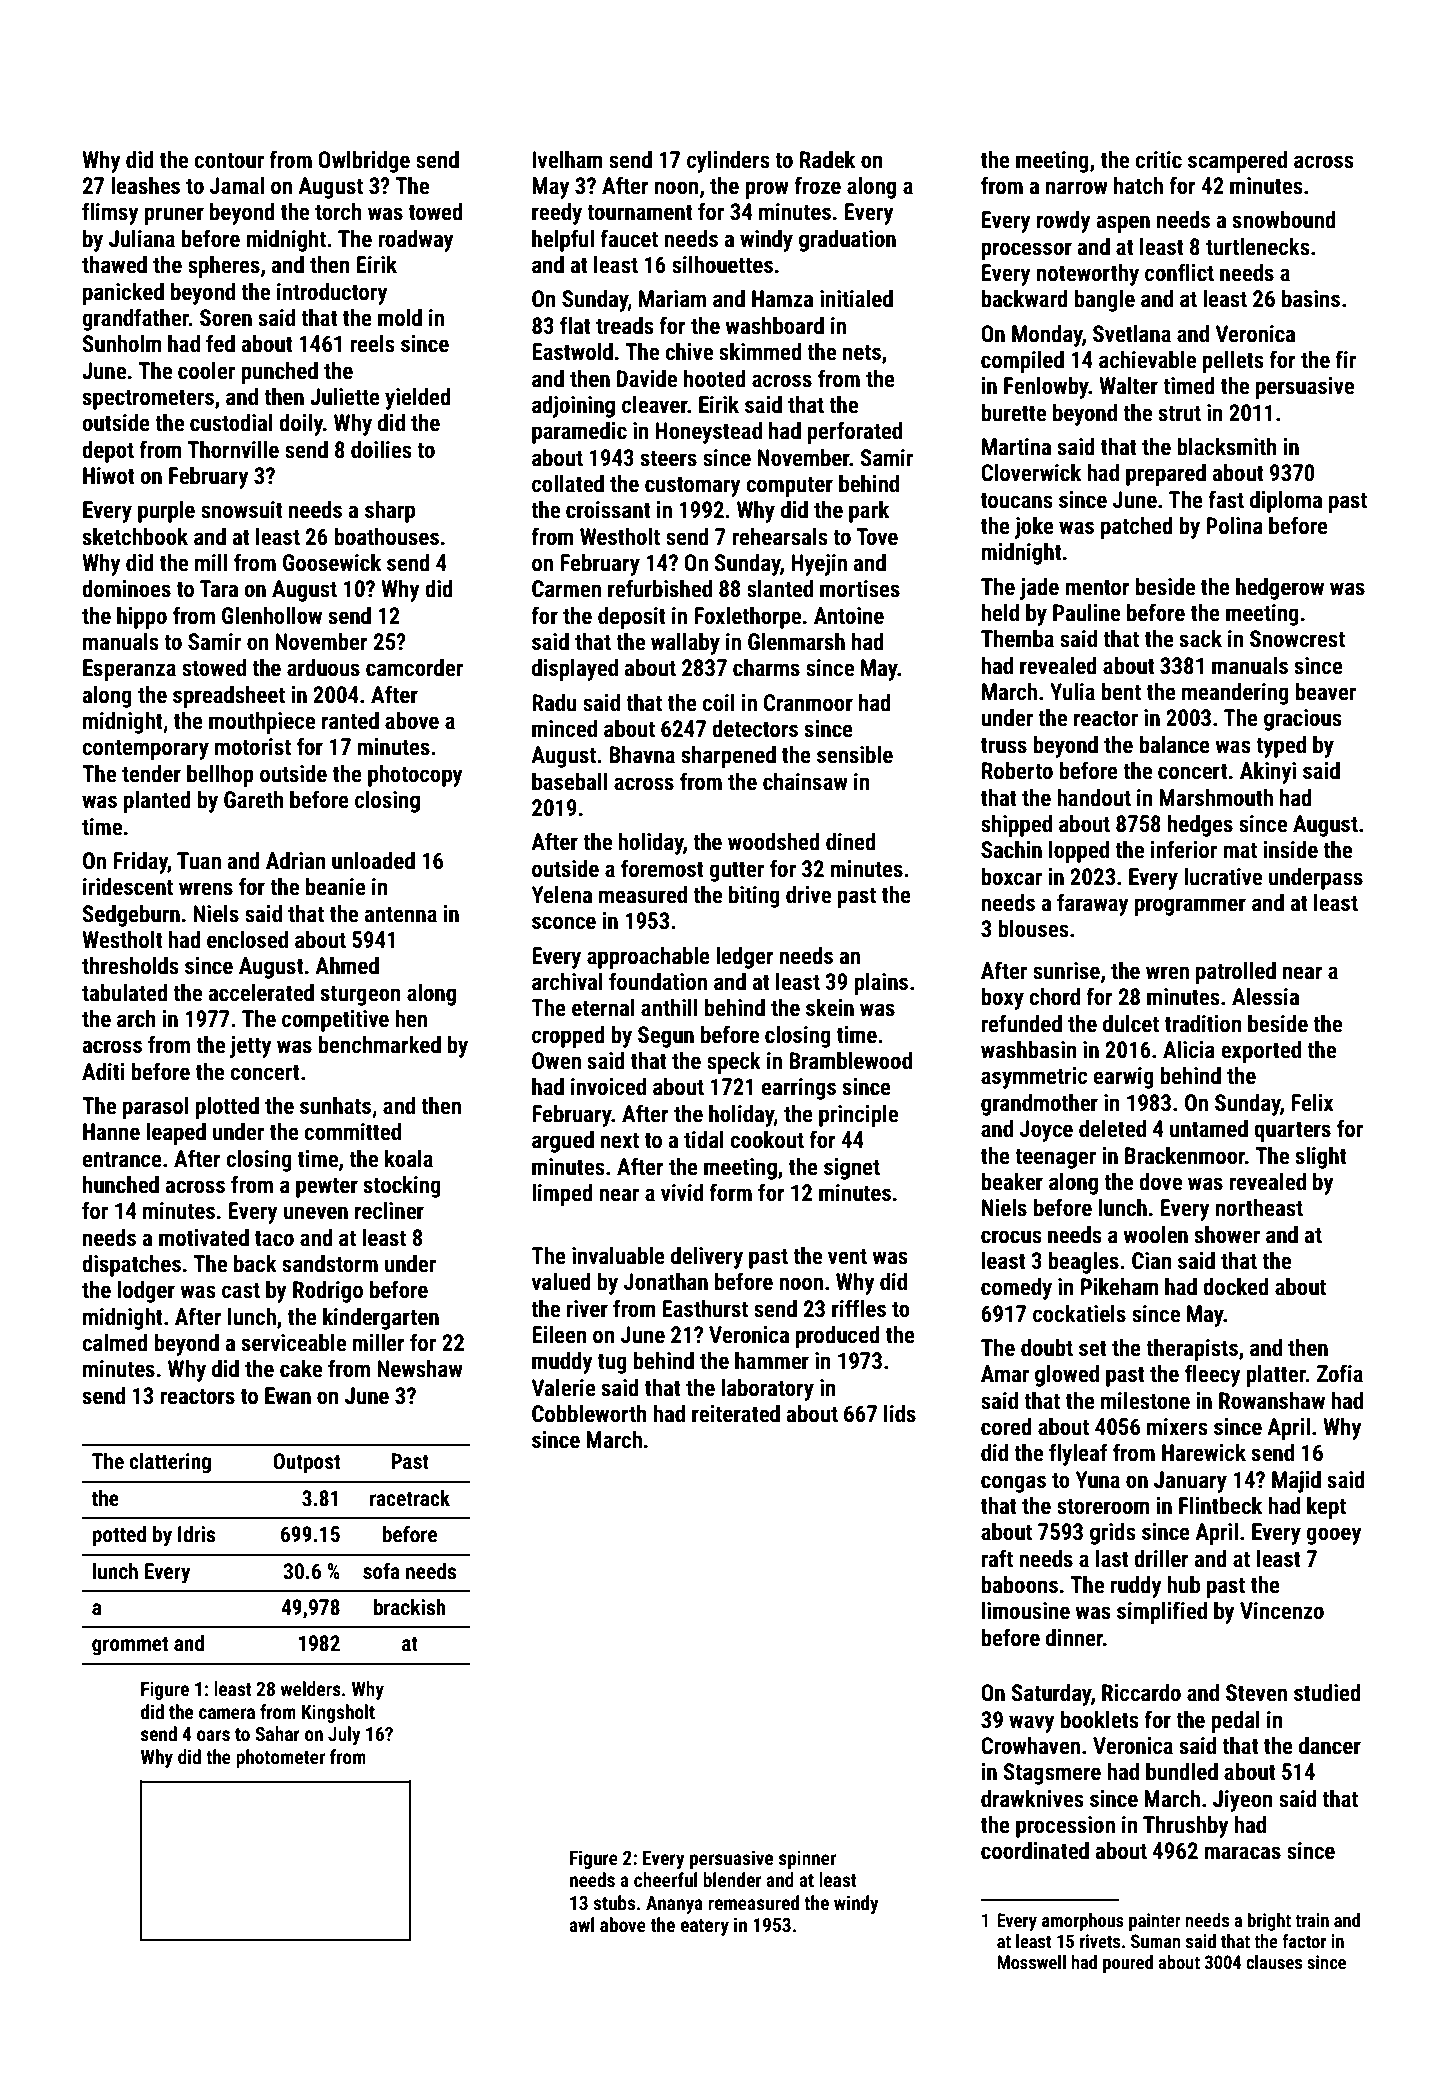 The height and width of the page is (2100, 1450). Describe the element at coordinates (328, 1292) in the page. I see `Rodrigo` at that location.
